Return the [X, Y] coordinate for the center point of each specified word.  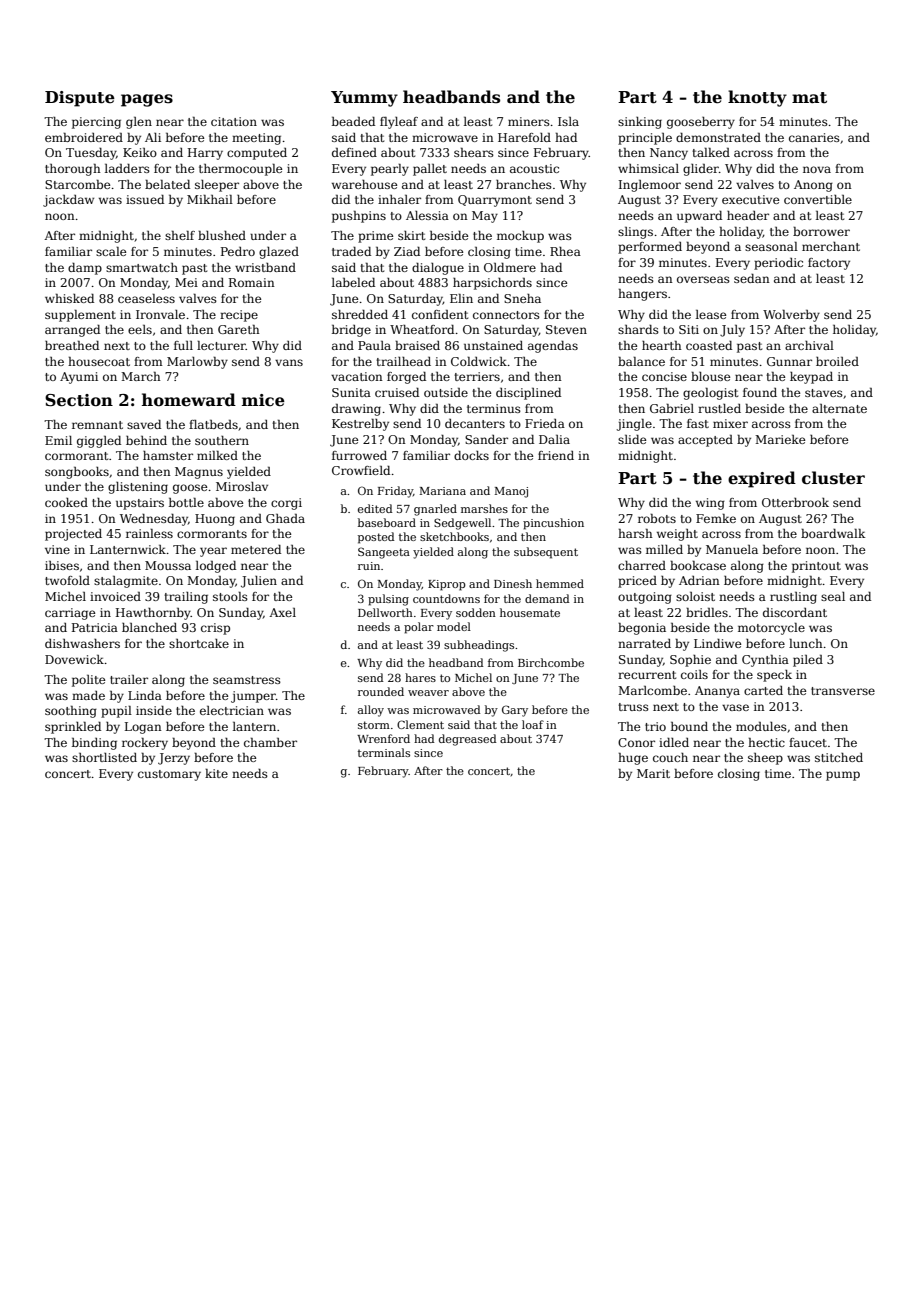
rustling [793, 598]
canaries [814, 137]
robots [657, 518]
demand [547, 598]
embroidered [84, 137]
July [732, 331]
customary [169, 775]
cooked [66, 502]
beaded [353, 121]
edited [375, 508]
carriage [70, 614]
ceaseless [146, 298]
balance [641, 361]
